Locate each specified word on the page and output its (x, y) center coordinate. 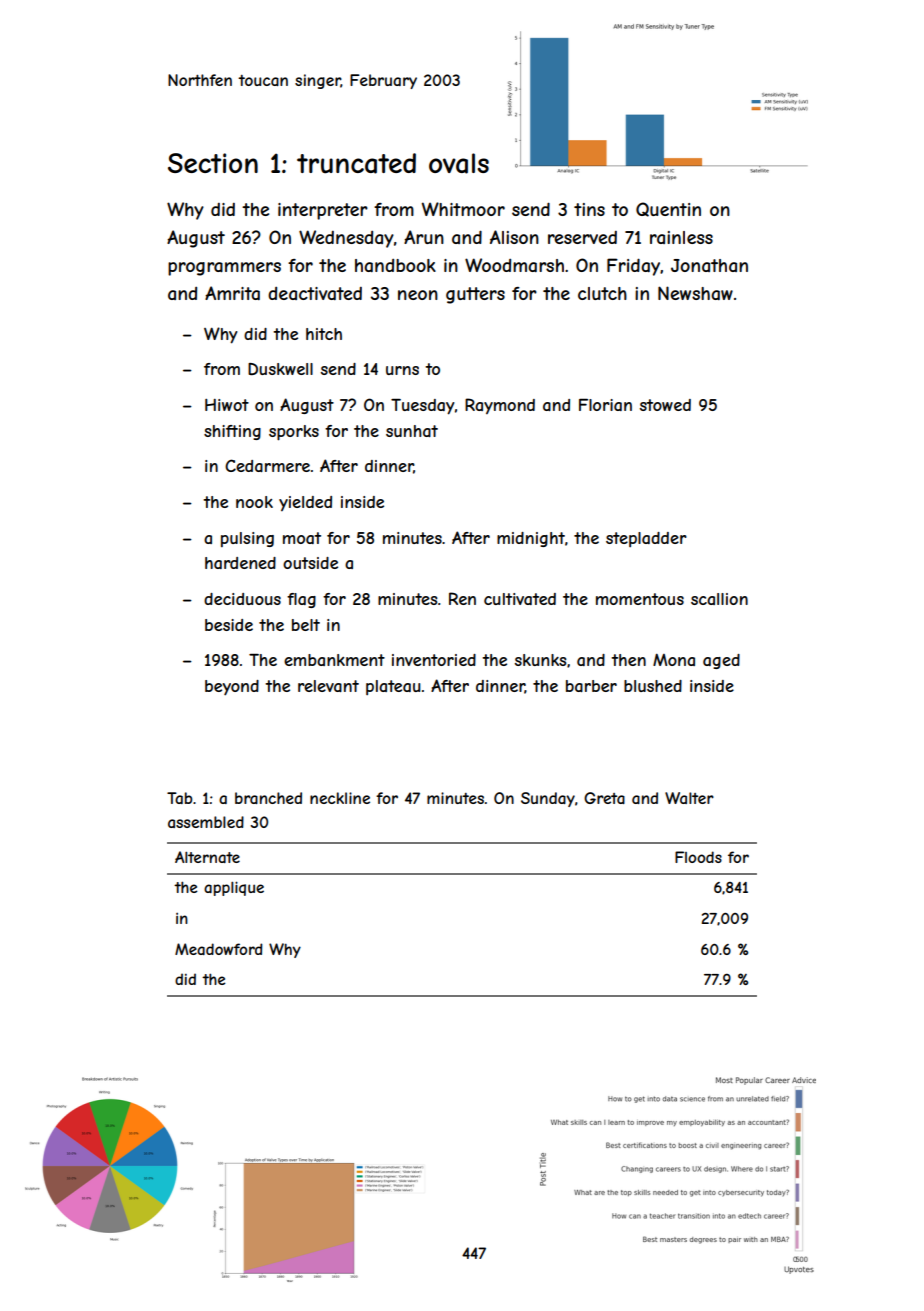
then (628, 660)
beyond (232, 687)
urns (402, 370)
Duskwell (280, 369)
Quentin (668, 209)
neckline (340, 798)
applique (234, 888)
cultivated (520, 599)
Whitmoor (463, 209)
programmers (224, 269)
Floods (698, 857)
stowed (665, 405)
